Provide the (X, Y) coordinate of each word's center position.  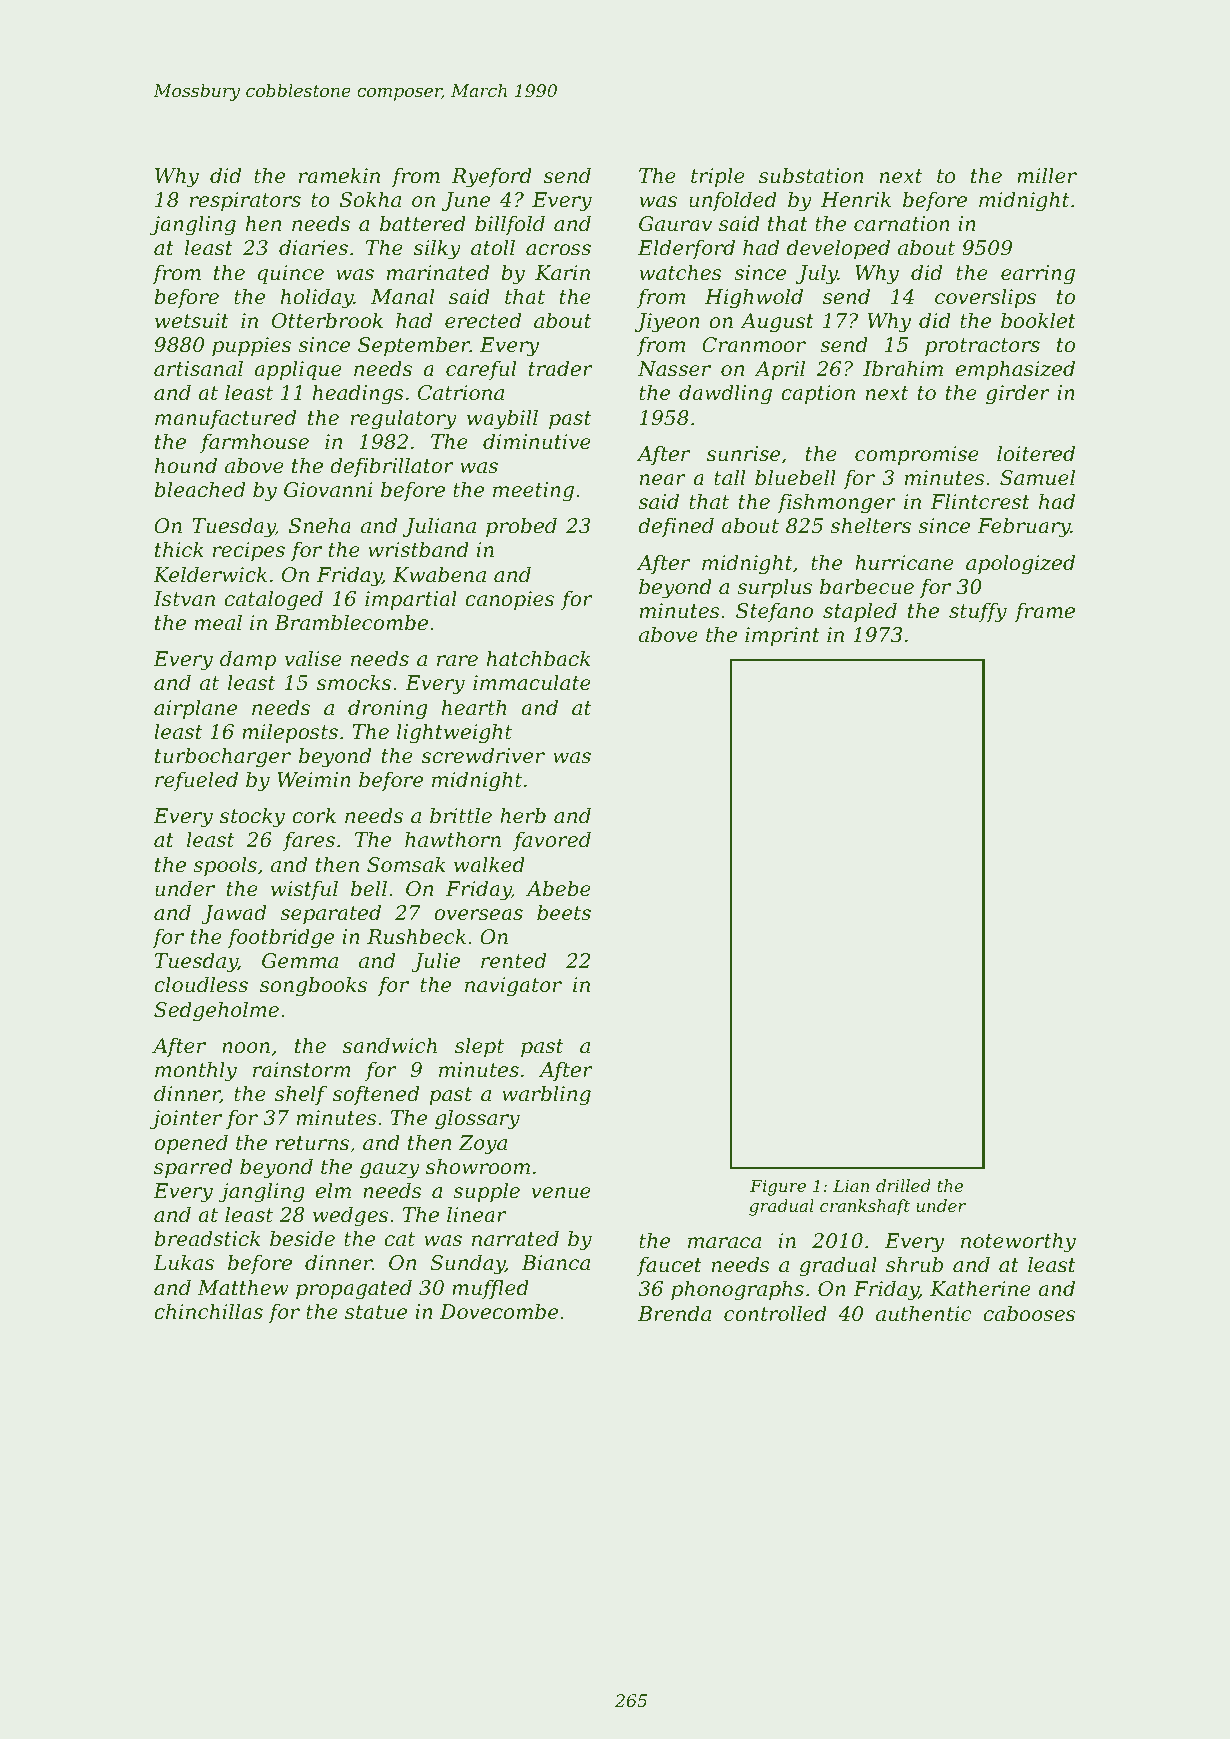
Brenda (674, 1313)
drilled (903, 1185)
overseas (478, 915)
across (558, 250)
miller (1047, 175)
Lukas (183, 1262)
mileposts (290, 733)
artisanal (198, 368)
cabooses (1029, 1313)
